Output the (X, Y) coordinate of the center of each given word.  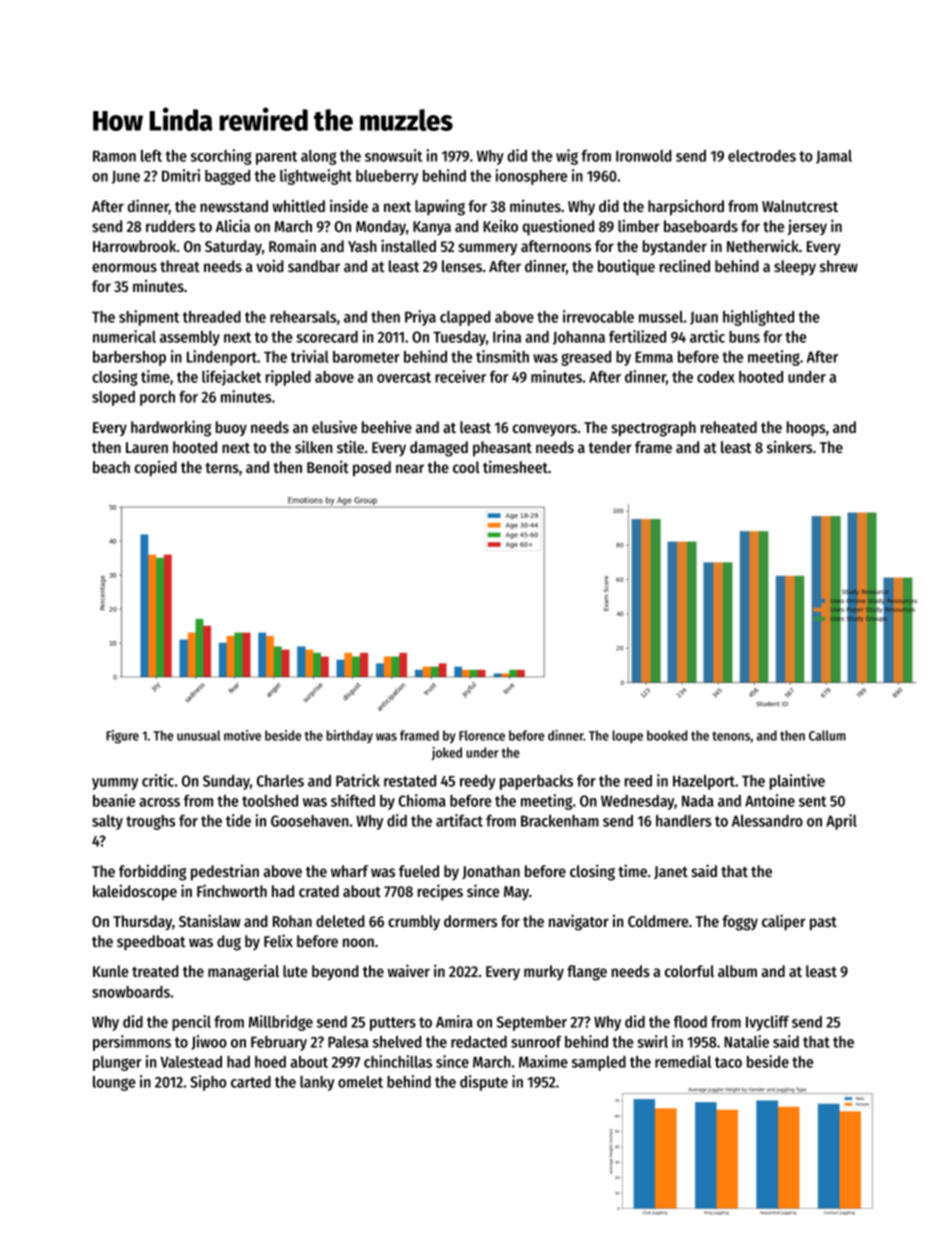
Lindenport (222, 358)
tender (610, 447)
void (270, 265)
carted (251, 1082)
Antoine (770, 800)
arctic (707, 336)
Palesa (348, 1042)
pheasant (502, 449)
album (737, 971)
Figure (122, 737)
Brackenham (560, 821)
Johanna (579, 338)
